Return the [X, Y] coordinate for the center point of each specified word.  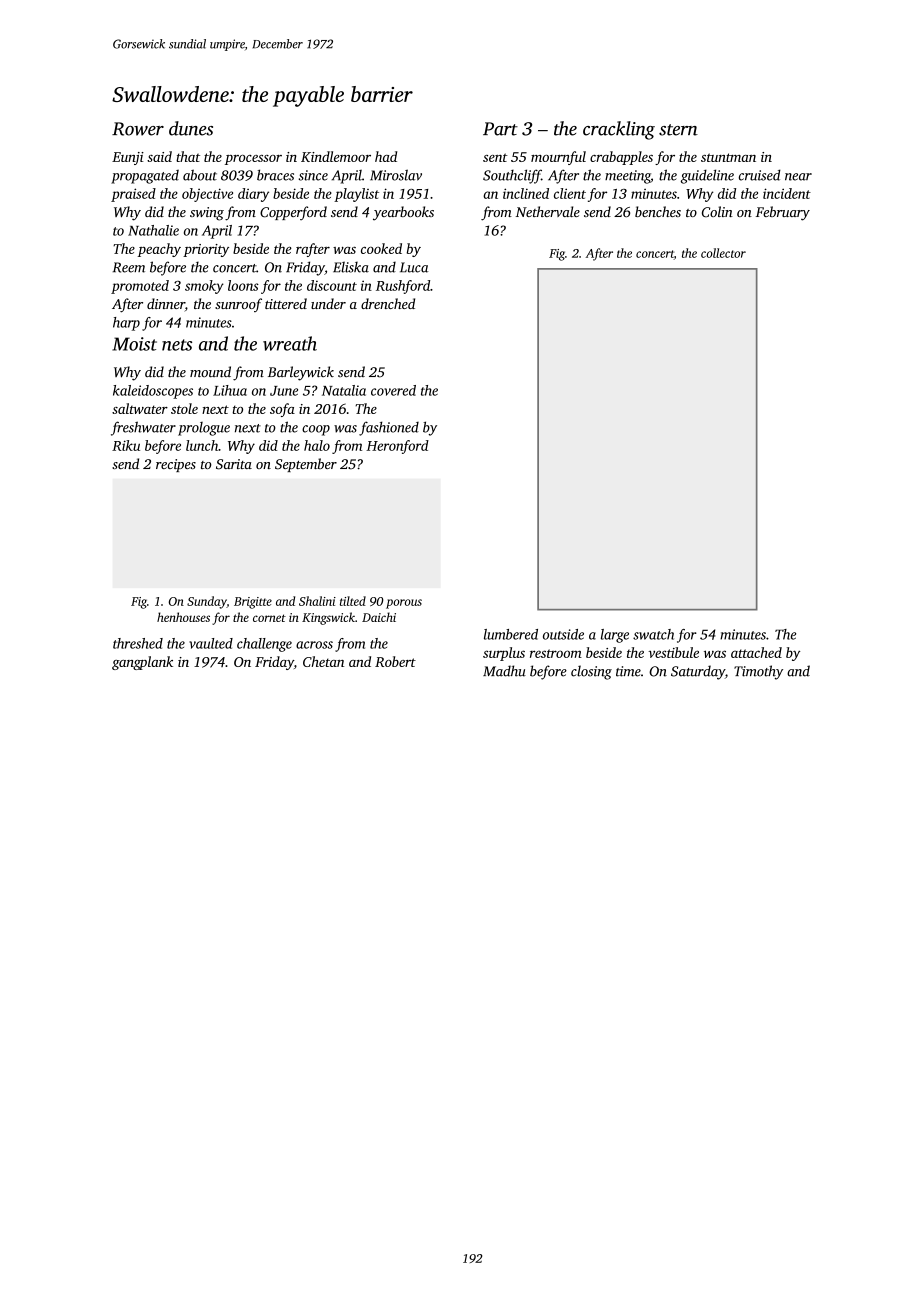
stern [678, 130]
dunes [191, 128]
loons [243, 285]
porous [404, 604]
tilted [353, 601]
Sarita [234, 464]
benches [658, 211]
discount [332, 285]
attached [756, 652]
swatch [653, 634]
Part [500, 129]
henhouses [183, 617]
